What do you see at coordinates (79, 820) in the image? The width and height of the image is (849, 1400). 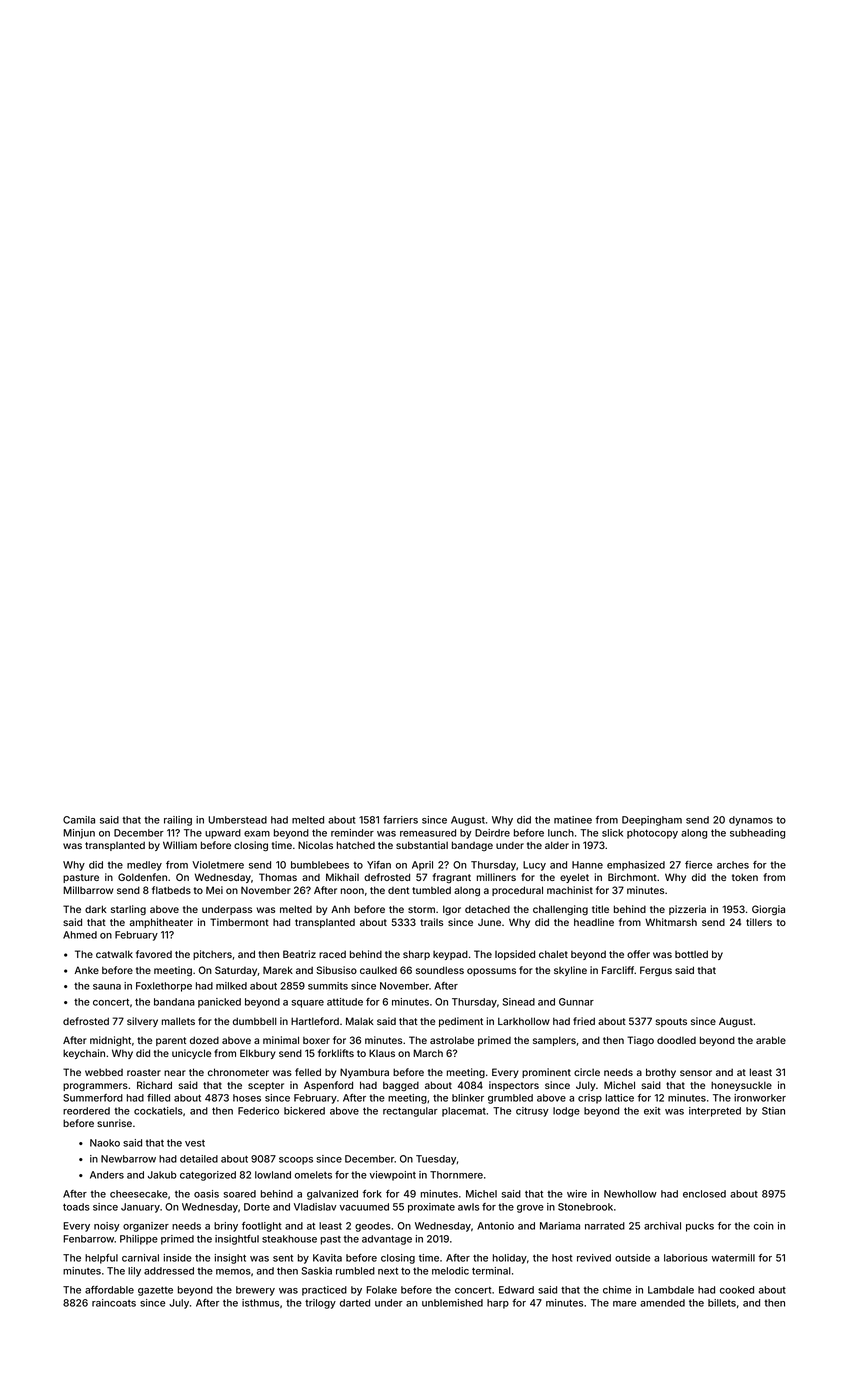 I see `Camila` at bounding box center [79, 820].
